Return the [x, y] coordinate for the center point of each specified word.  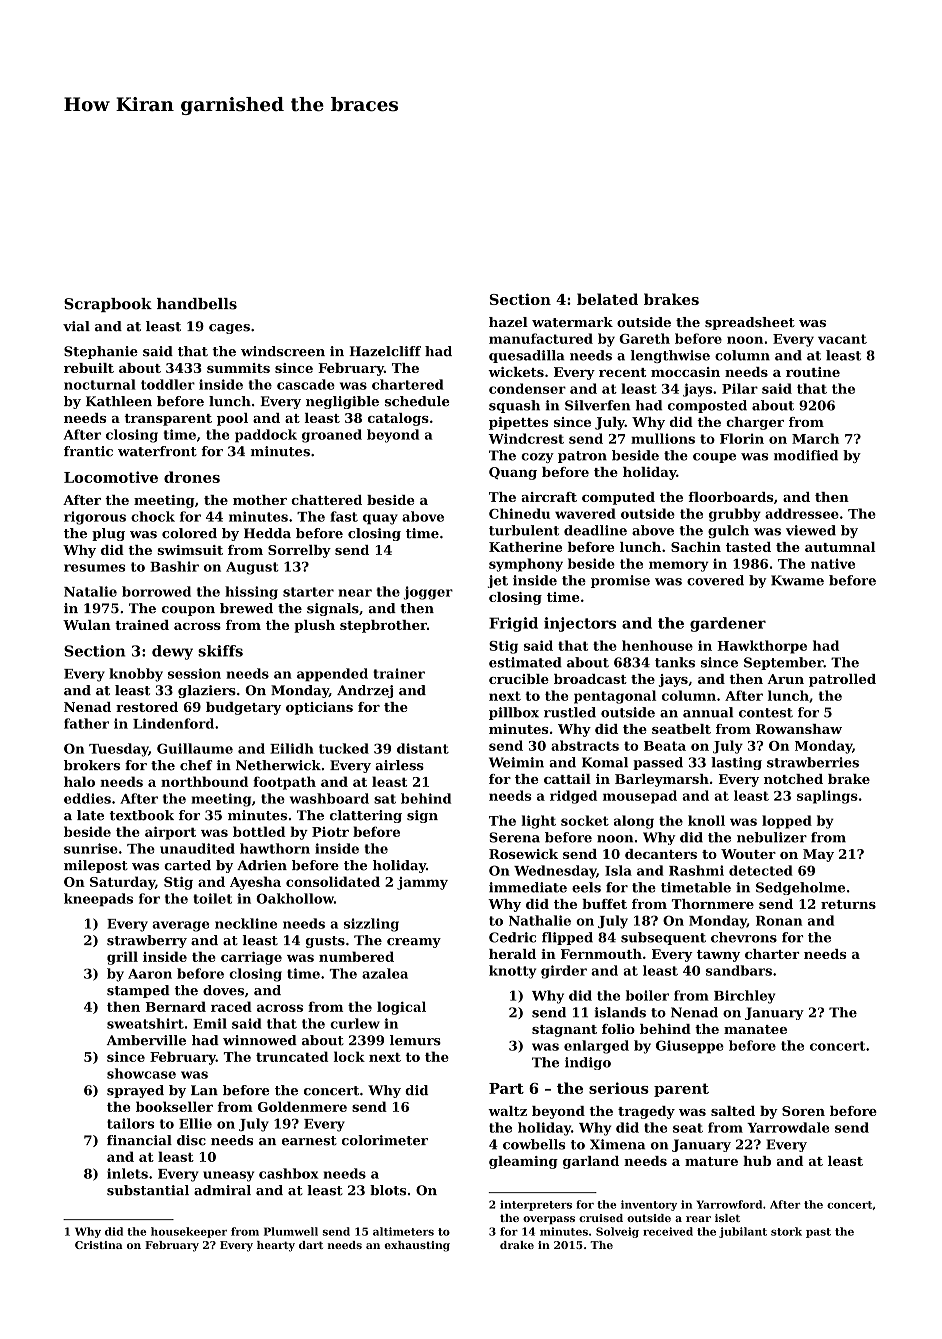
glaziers [207, 691]
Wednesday [555, 872]
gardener [728, 624]
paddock [266, 436]
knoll [706, 820]
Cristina [99, 1245]
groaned [332, 436]
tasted [748, 547]
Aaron [150, 974]
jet [498, 581]
